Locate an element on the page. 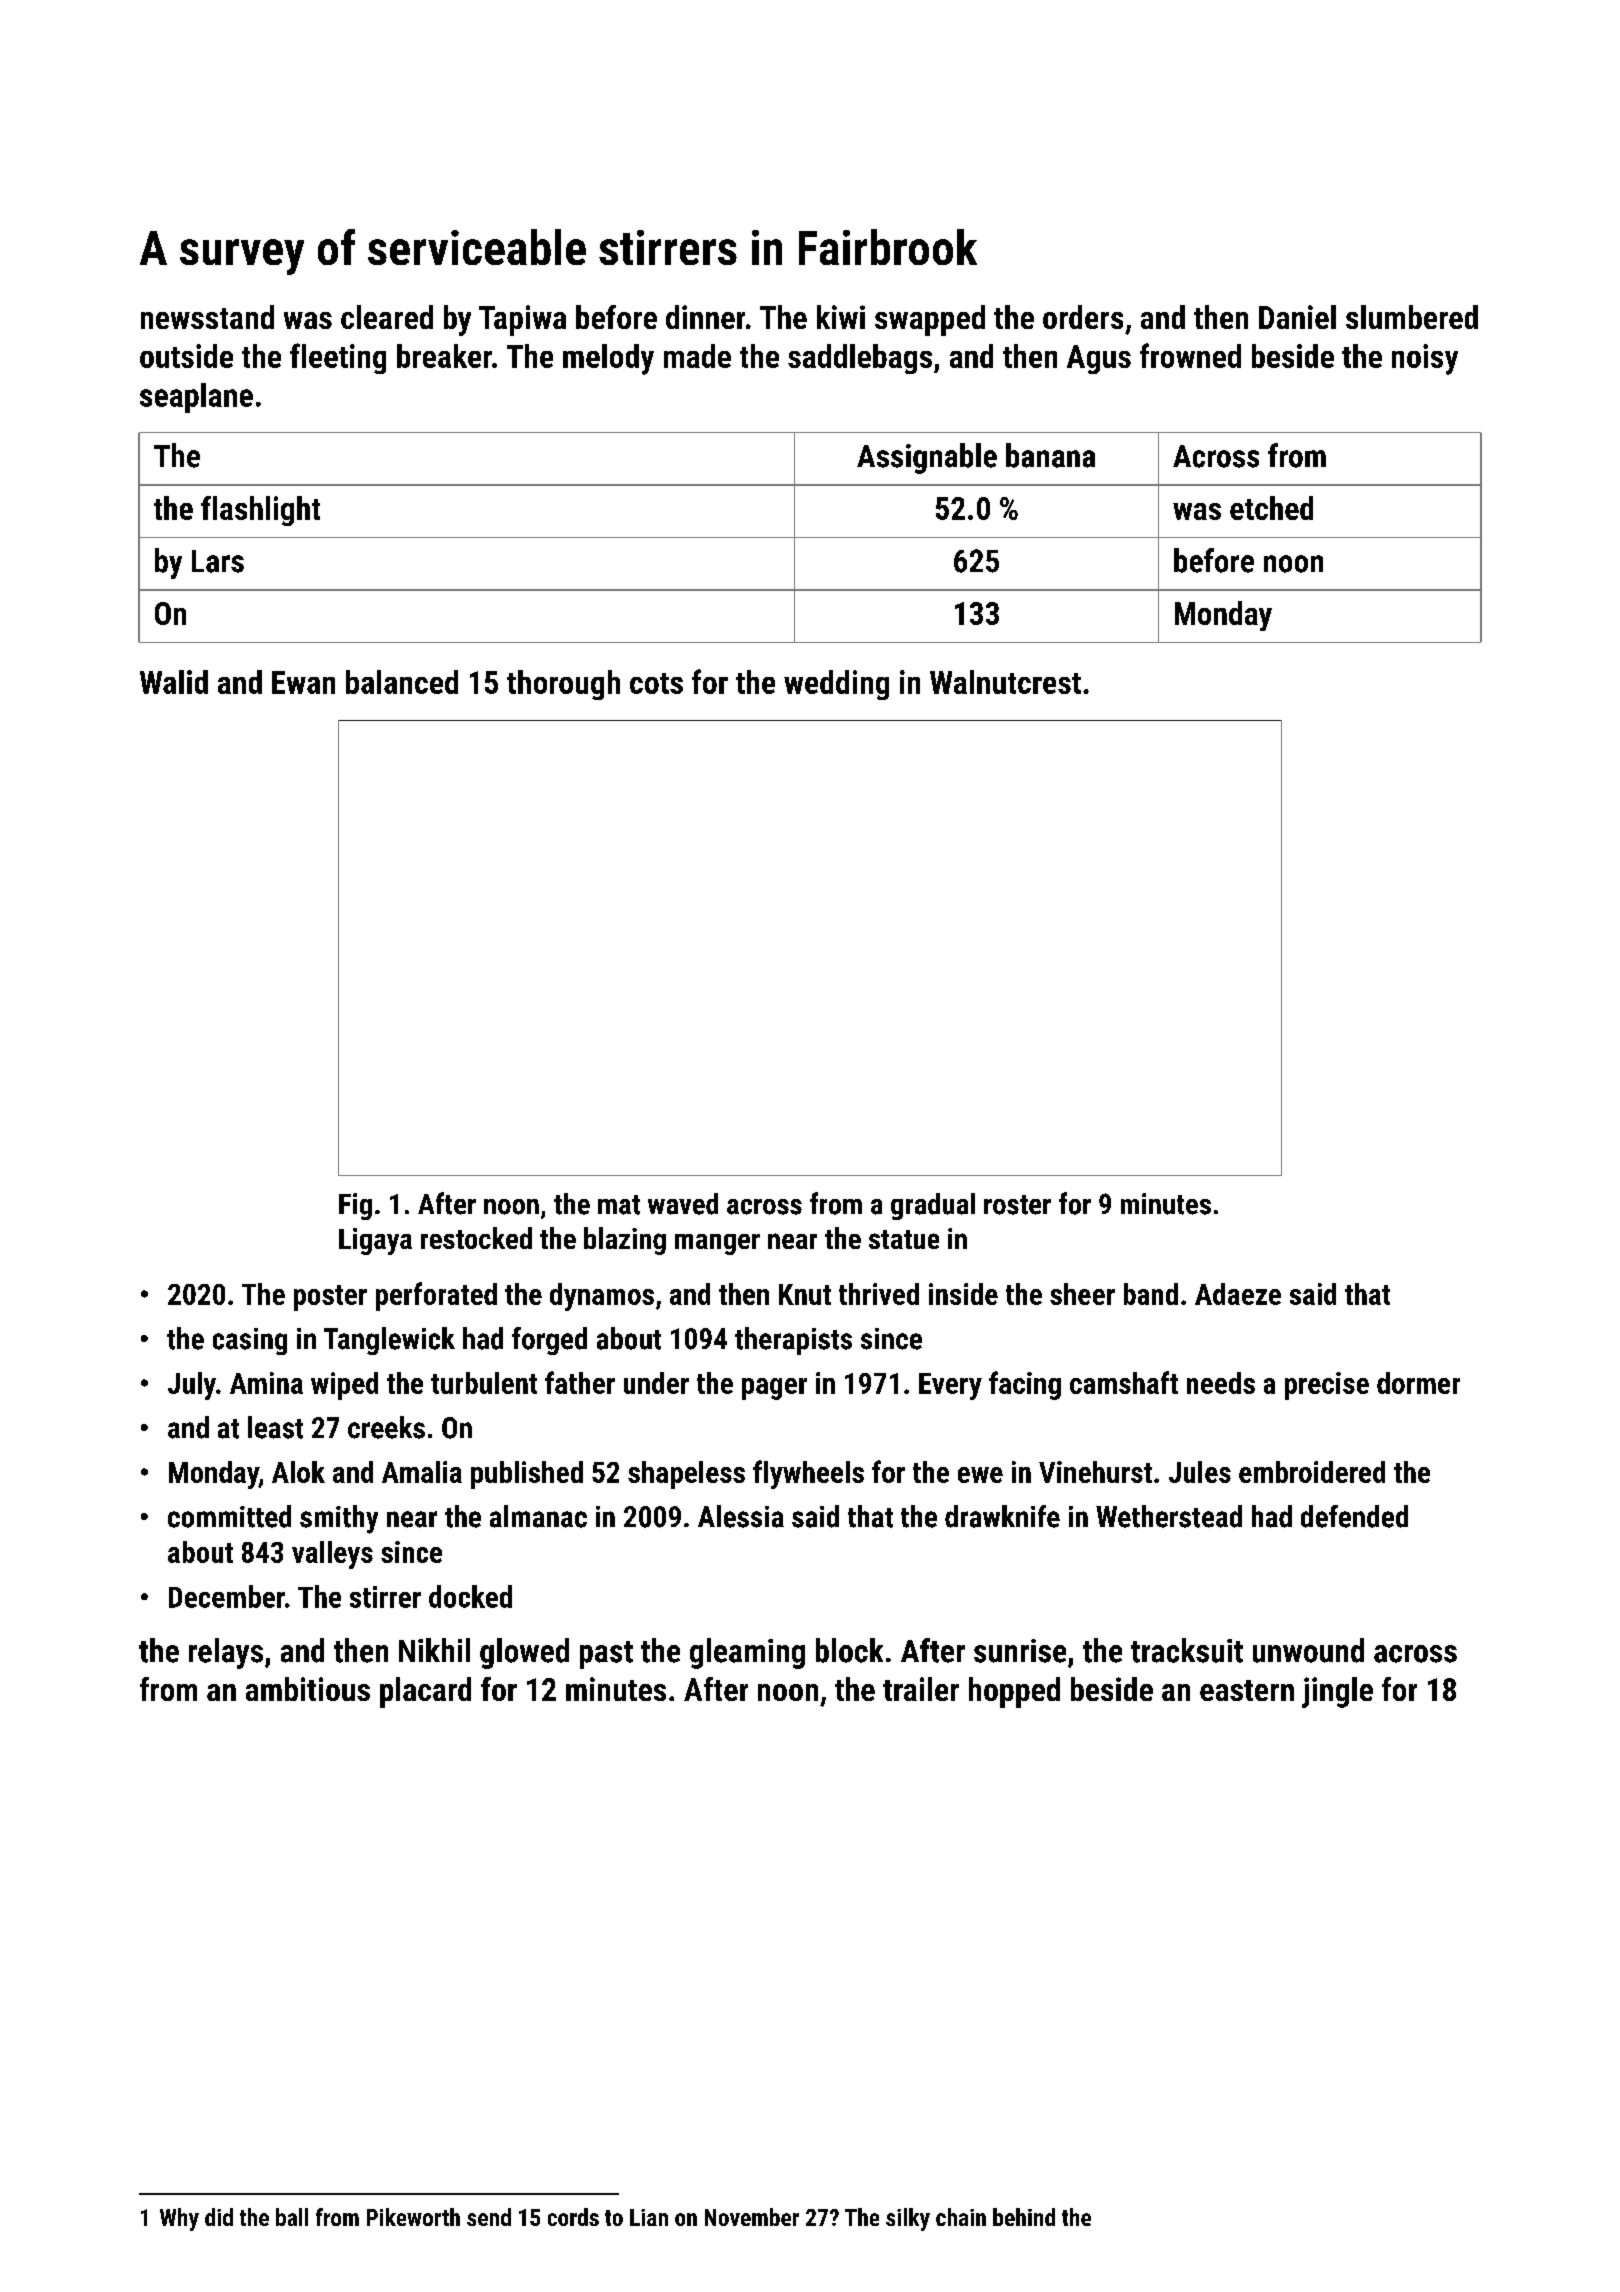 The width and height of the document is (1620, 2292). Daniel is located at coordinates (1297, 317).
